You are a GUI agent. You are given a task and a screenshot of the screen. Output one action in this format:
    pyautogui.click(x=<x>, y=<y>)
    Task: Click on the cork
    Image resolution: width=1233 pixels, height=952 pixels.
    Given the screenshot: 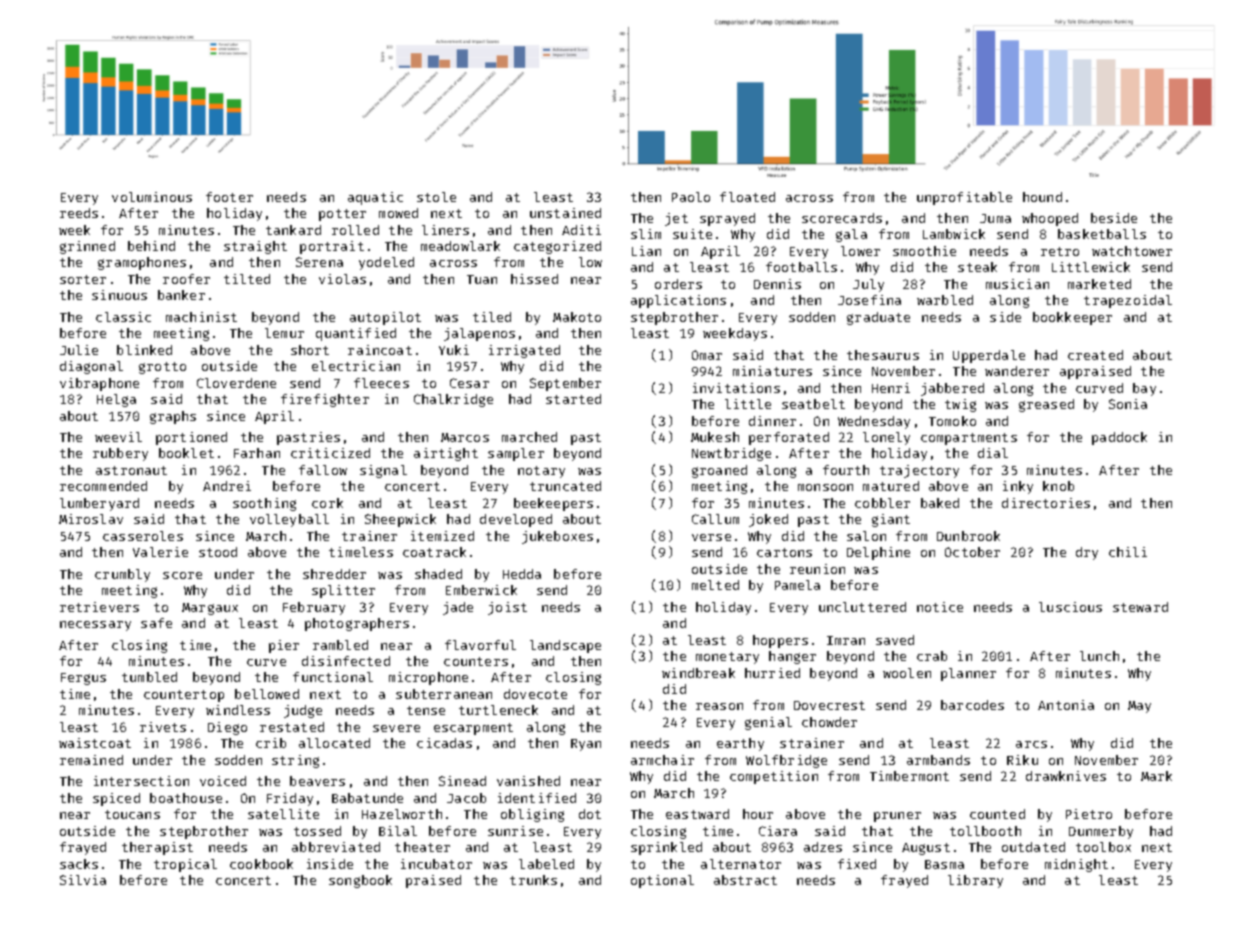 What is the action you would take?
    pyautogui.click(x=327, y=503)
